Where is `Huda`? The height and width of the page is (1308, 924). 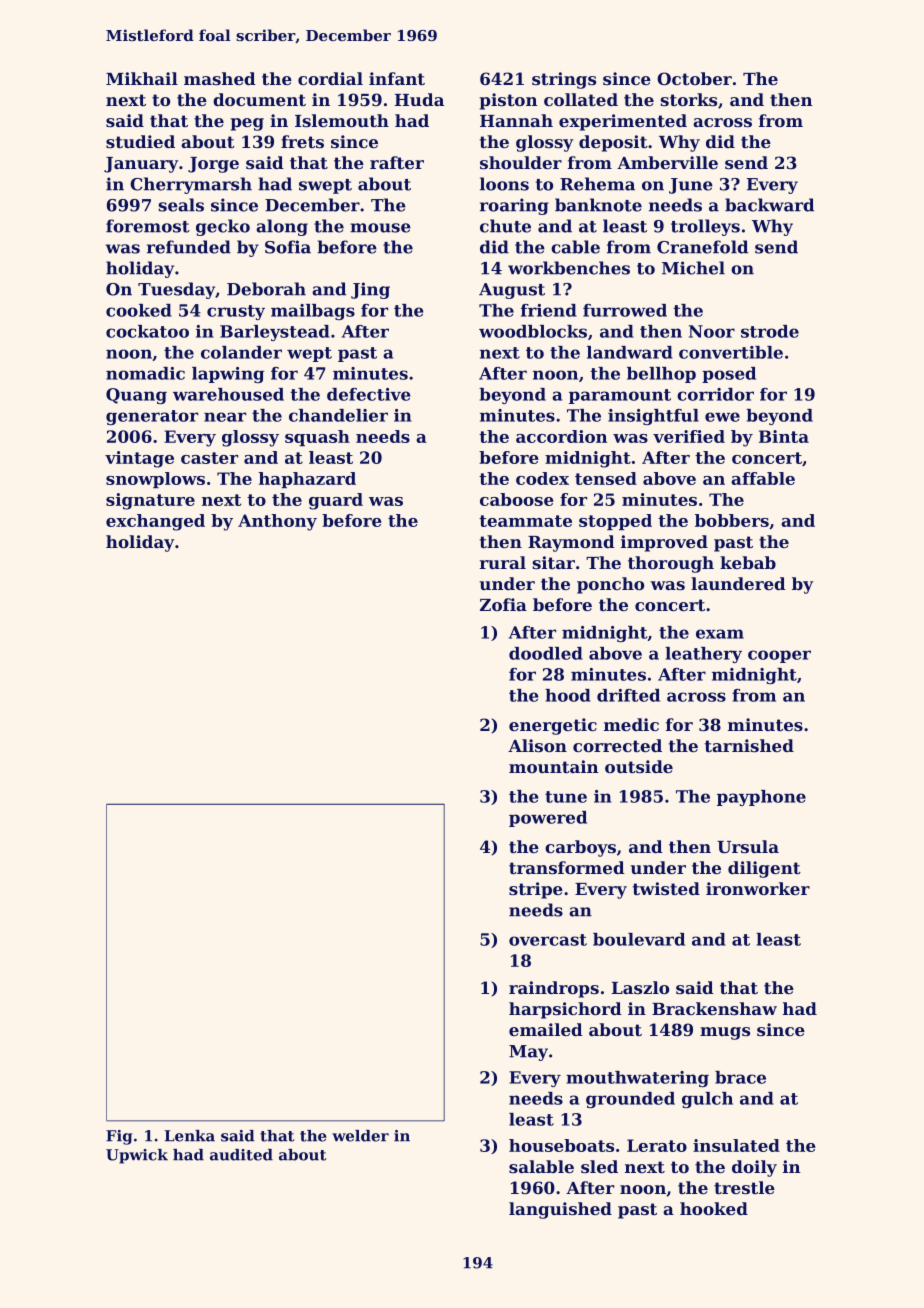 Huda is located at coordinates (419, 99).
